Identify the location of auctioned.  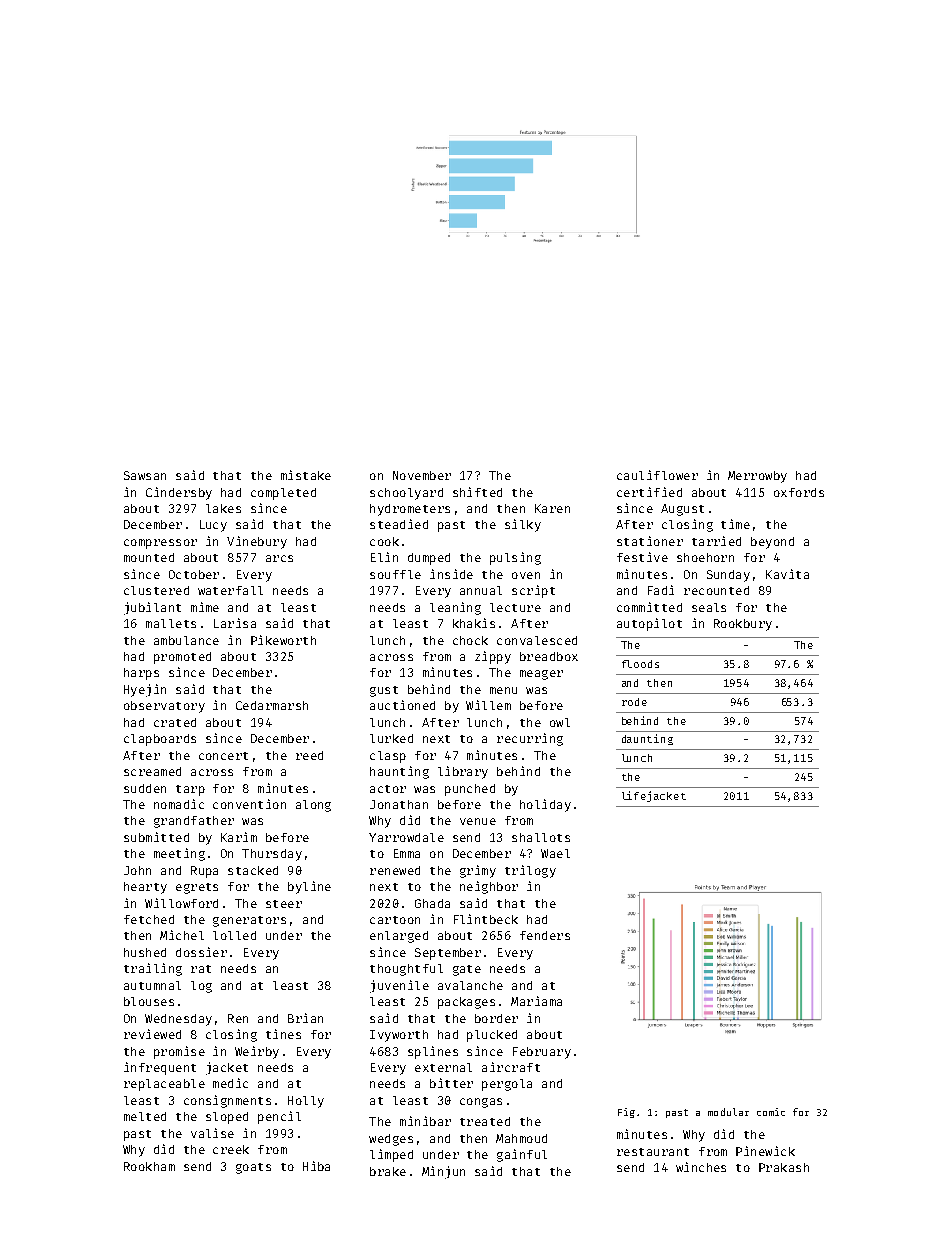
(402, 705).
